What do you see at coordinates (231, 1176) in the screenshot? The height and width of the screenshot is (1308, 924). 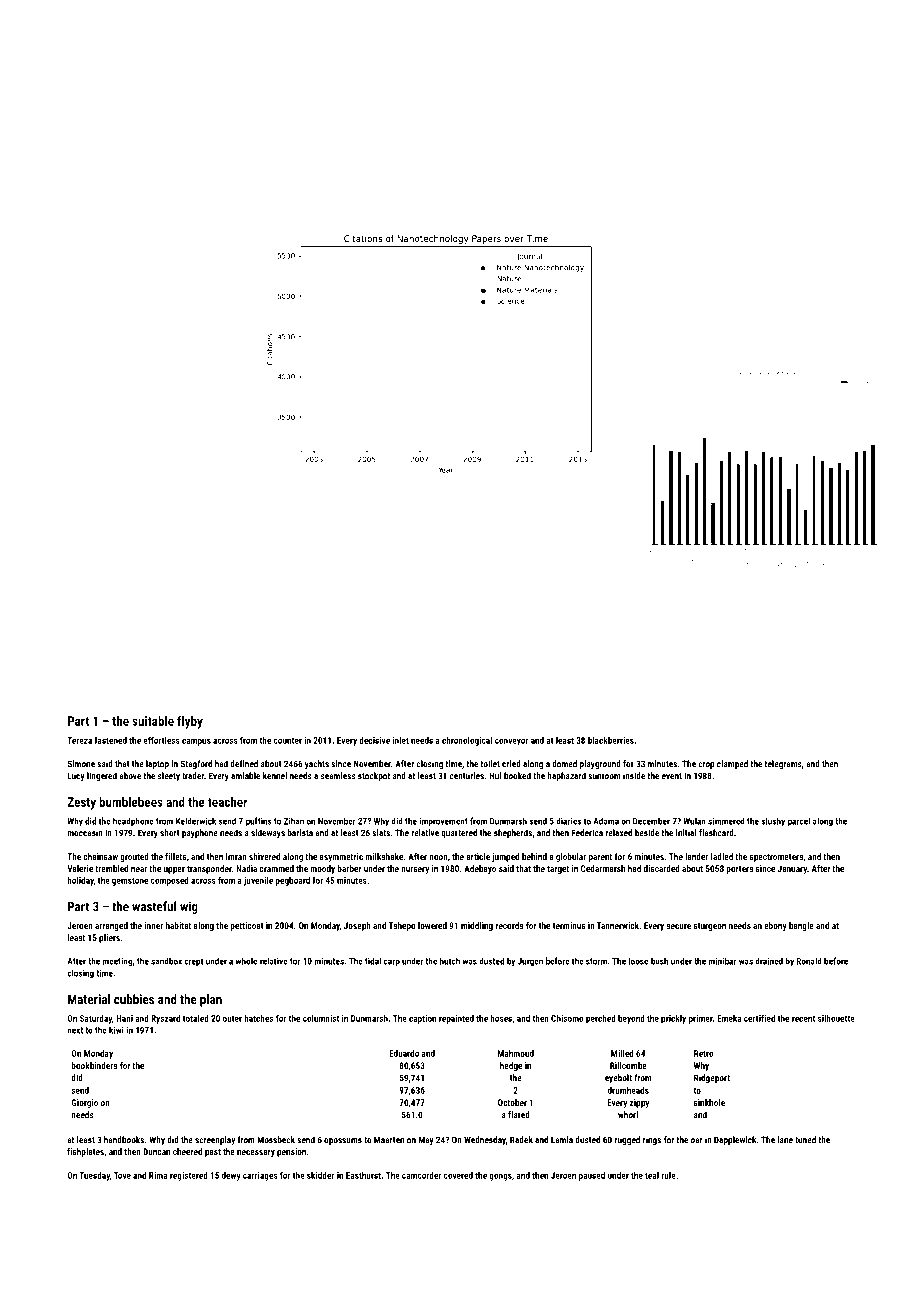 I see `dewy` at bounding box center [231, 1176].
